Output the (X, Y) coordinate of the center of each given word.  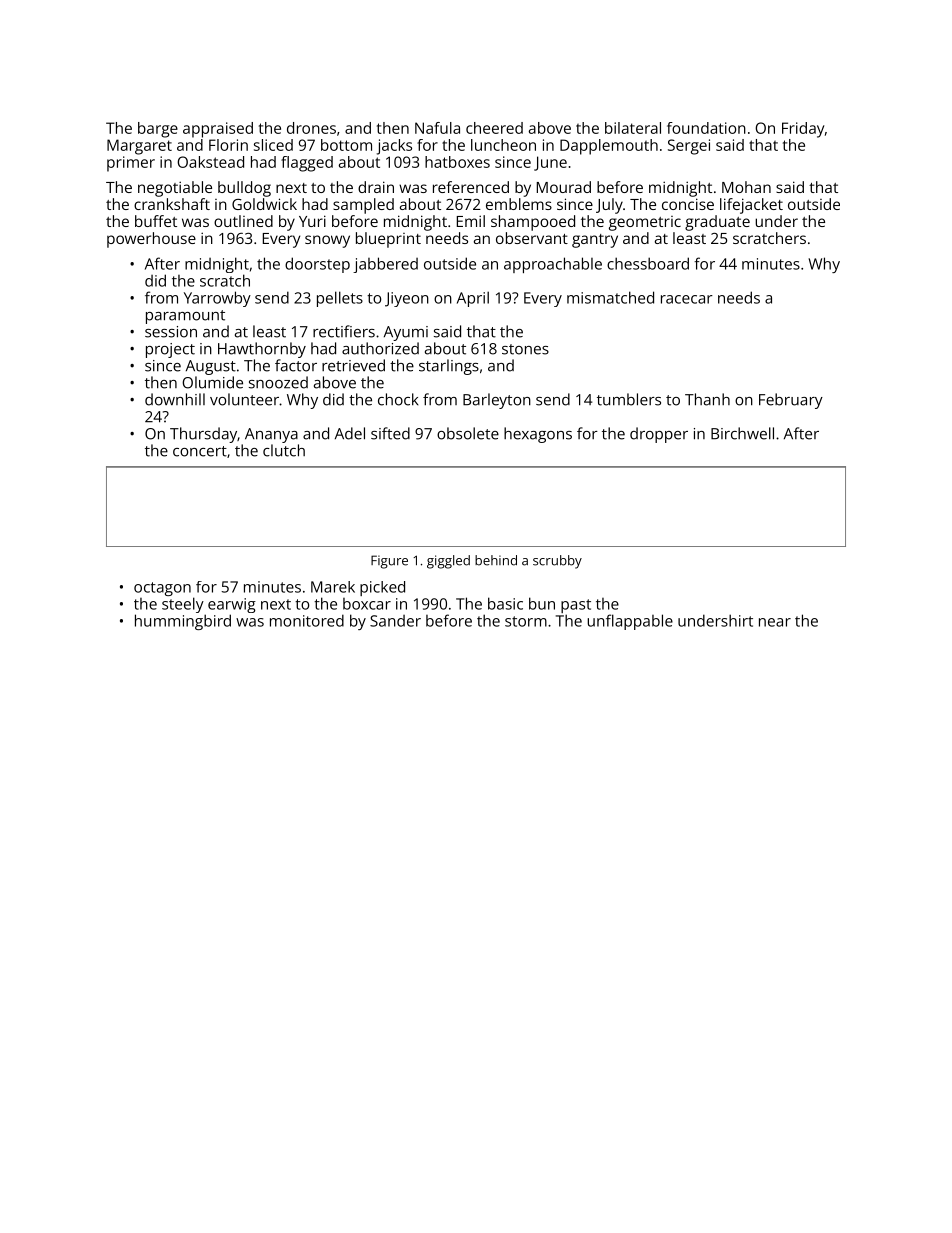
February (791, 401)
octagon (162, 589)
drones (311, 128)
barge (158, 130)
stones (525, 349)
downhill (175, 399)
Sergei (689, 147)
